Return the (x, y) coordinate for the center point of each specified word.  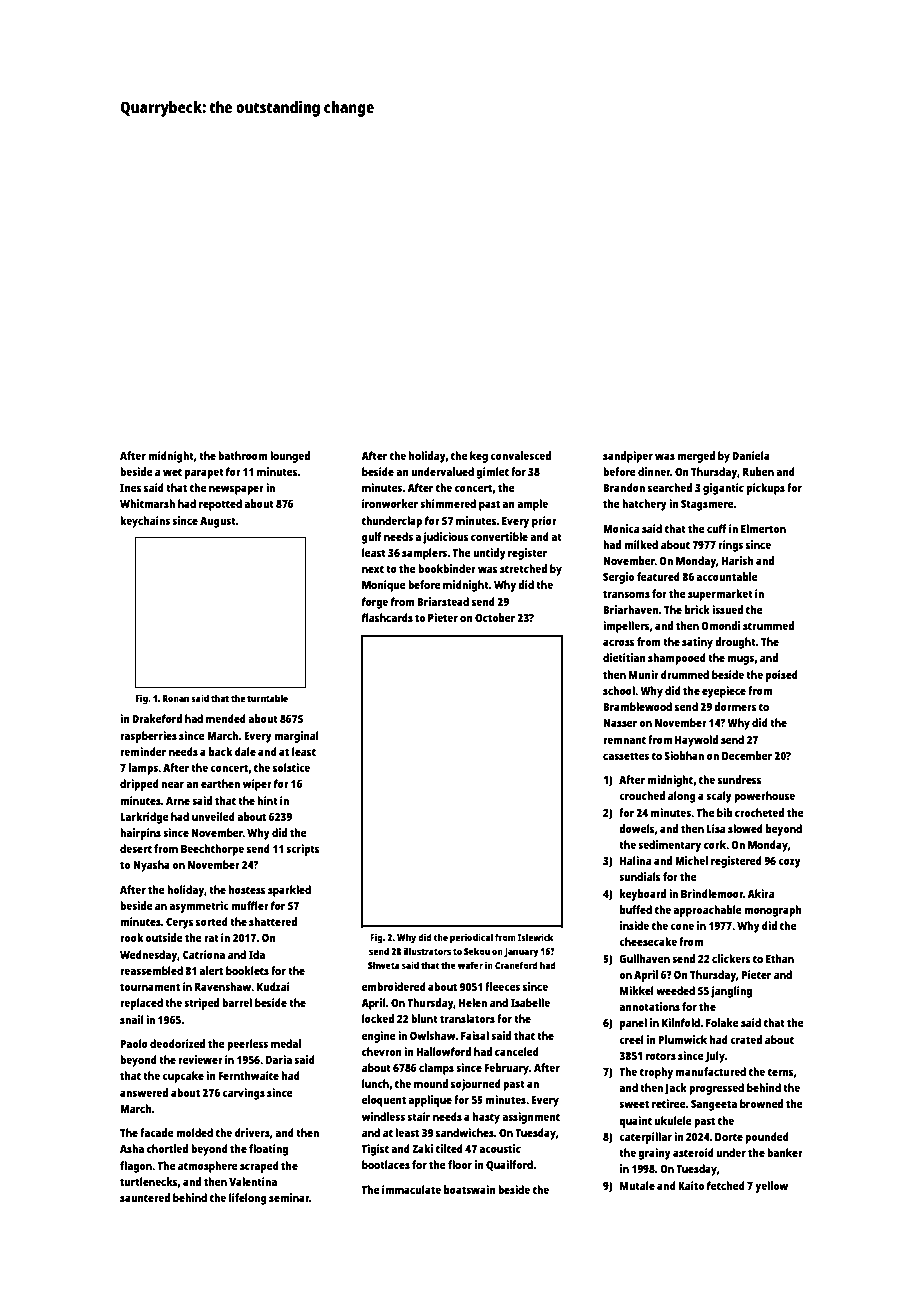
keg (479, 457)
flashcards (387, 617)
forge (375, 603)
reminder (143, 751)
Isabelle (530, 1002)
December (747, 755)
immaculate (411, 1189)
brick (697, 609)
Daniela (751, 455)
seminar (289, 1197)
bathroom (242, 455)
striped (201, 1004)
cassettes (626, 756)
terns (781, 1072)
